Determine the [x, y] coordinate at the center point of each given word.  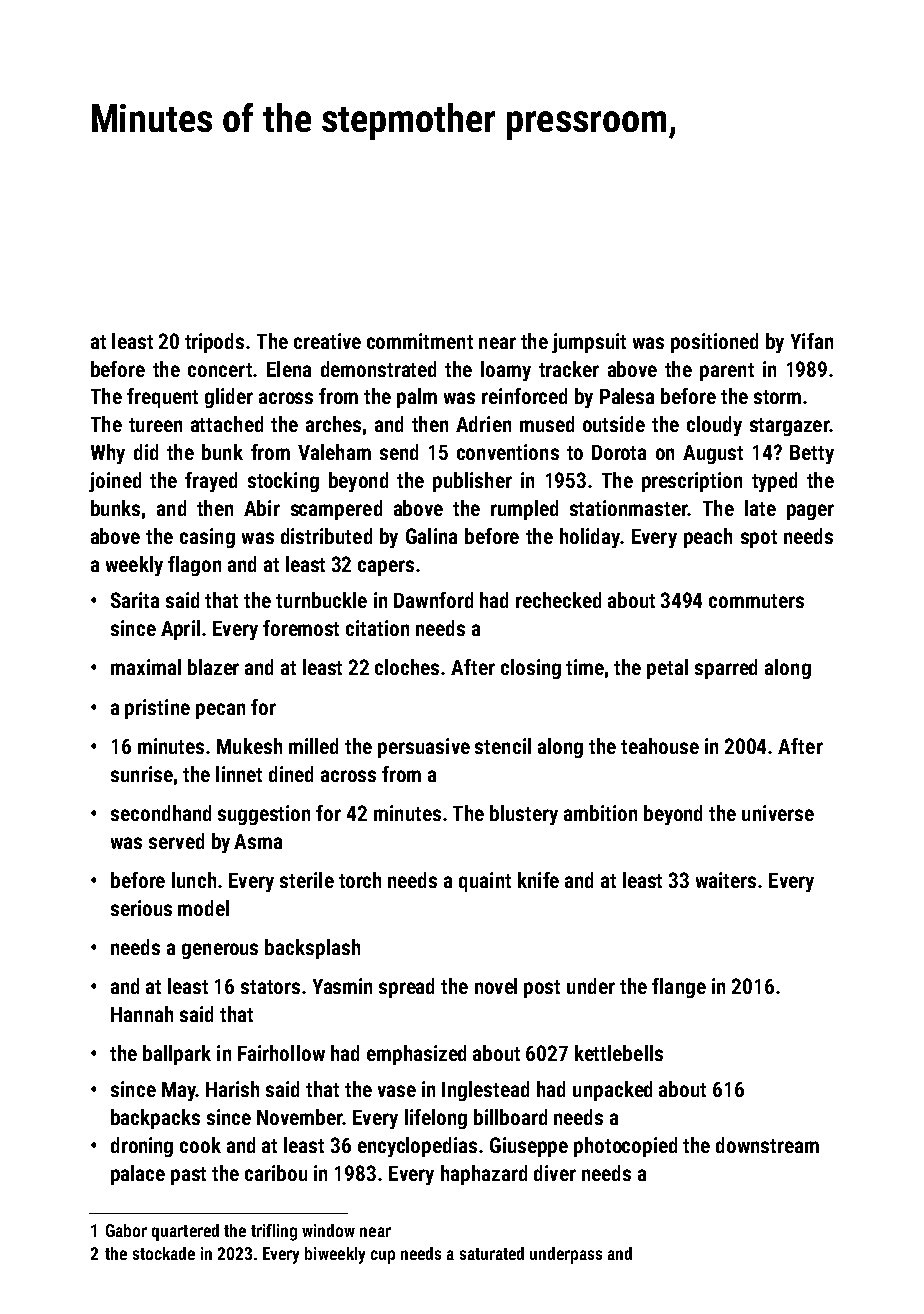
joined [115, 482]
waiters [726, 880]
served [176, 841]
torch [360, 880]
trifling [274, 1232]
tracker [569, 369]
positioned [714, 343]
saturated [492, 1253]
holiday [590, 538]
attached [227, 424]
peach [708, 538]
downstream [767, 1145]
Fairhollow [281, 1053]
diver [555, 1173]
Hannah [142, 1014]
